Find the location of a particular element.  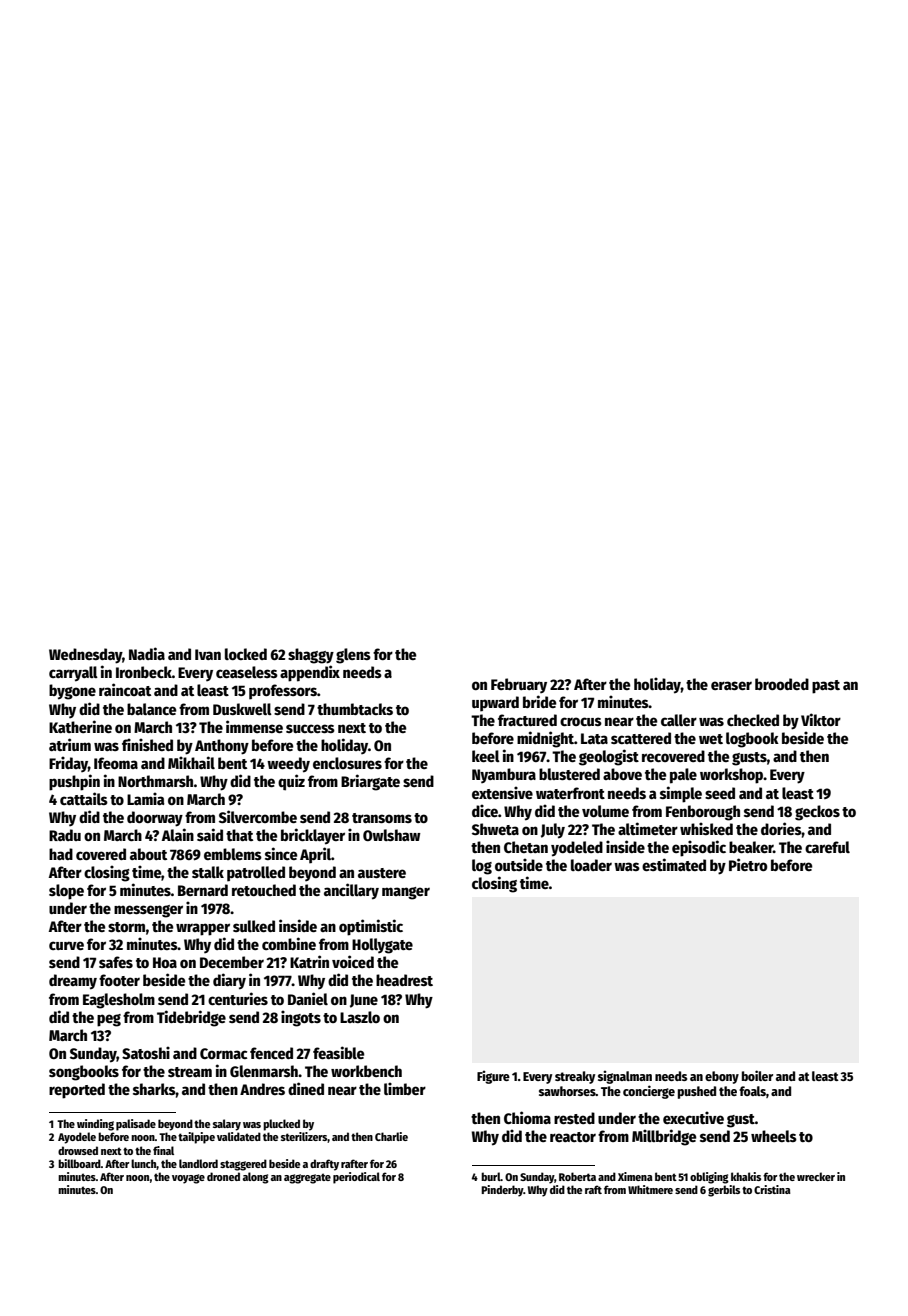

safes is located at coordinates (116, 962).
